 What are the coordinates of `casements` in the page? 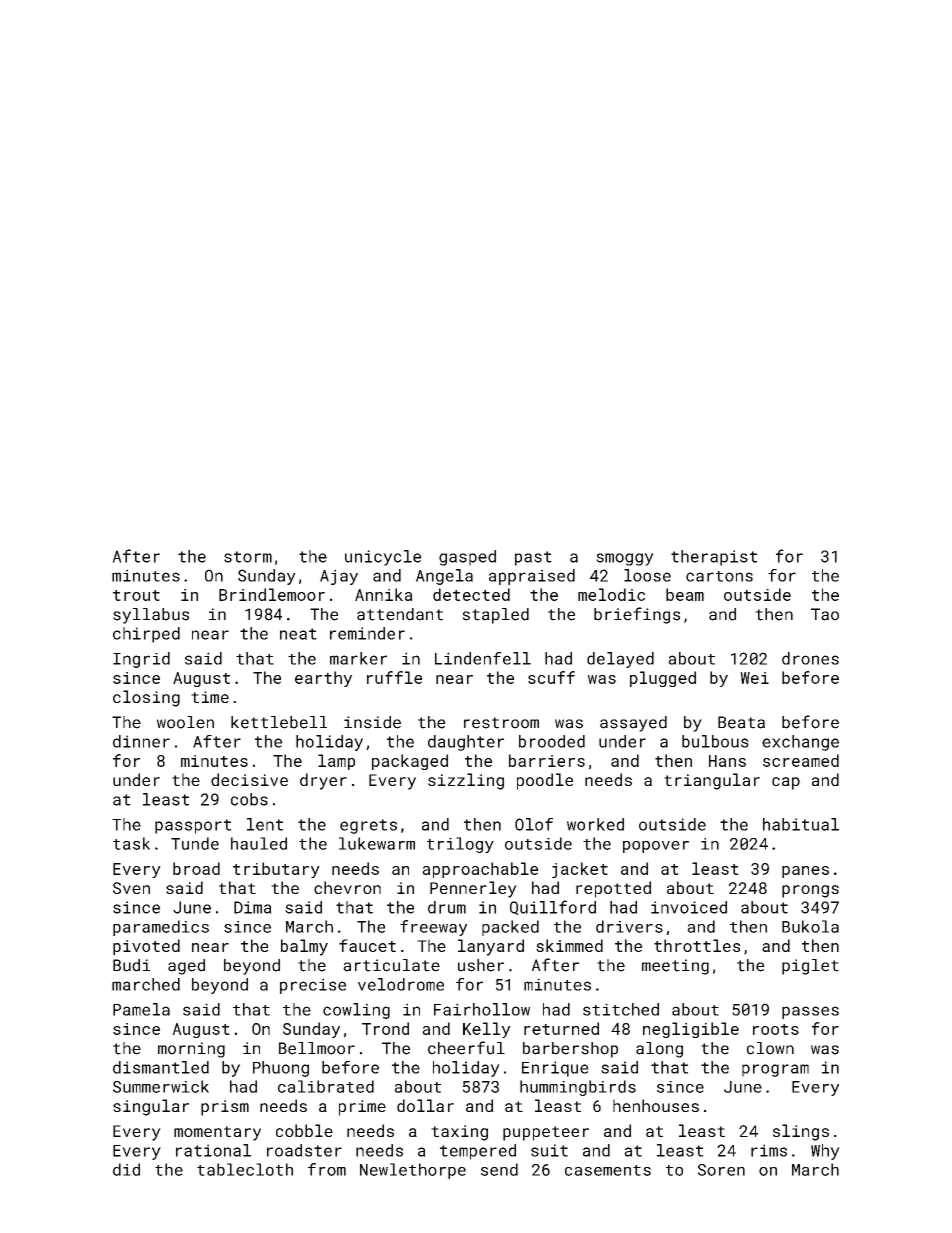 It's located at (608, 1170).
